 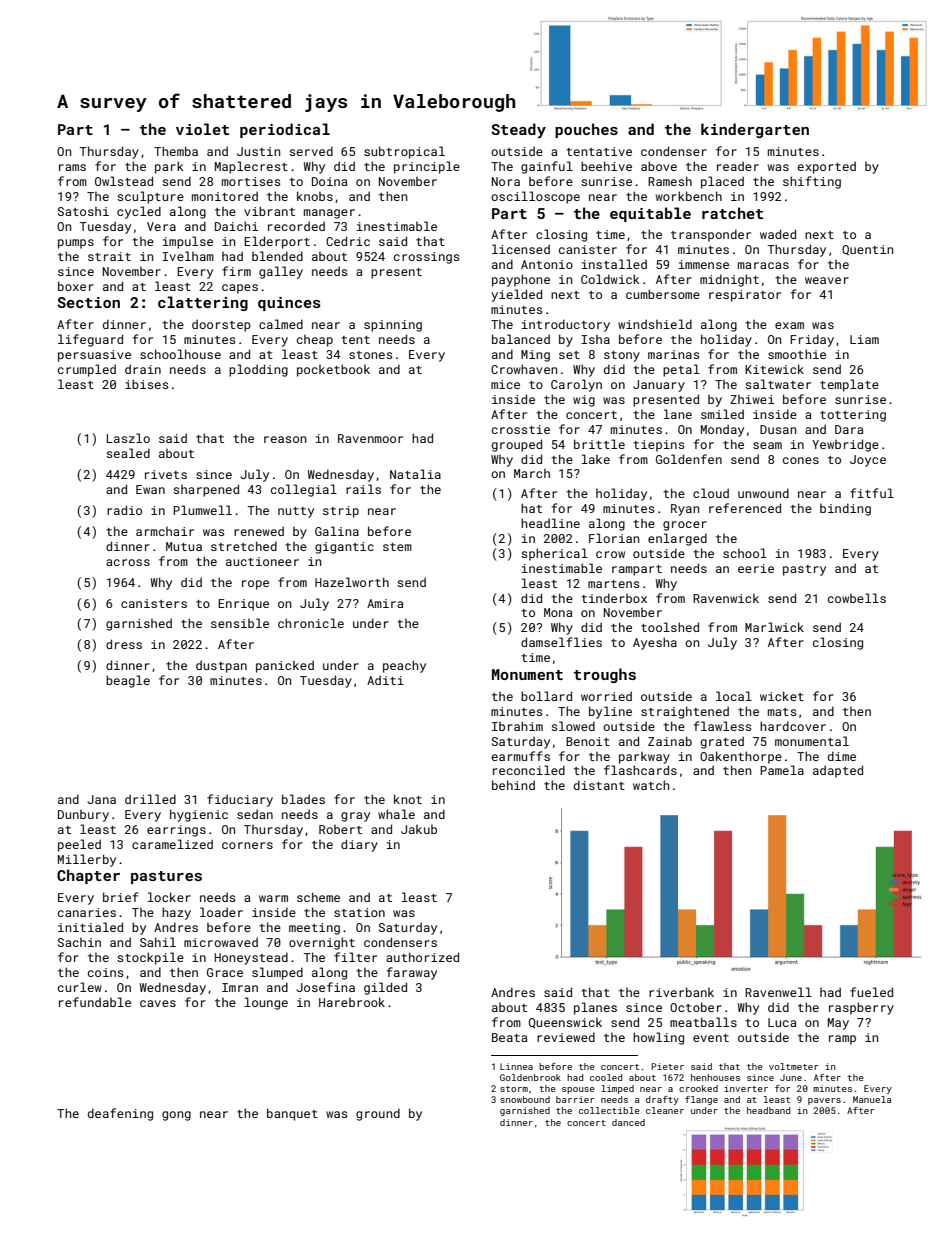 What do you see at coordinates (385, 603) in the page?
I see `Amira` at bounding box center [385, 603].
